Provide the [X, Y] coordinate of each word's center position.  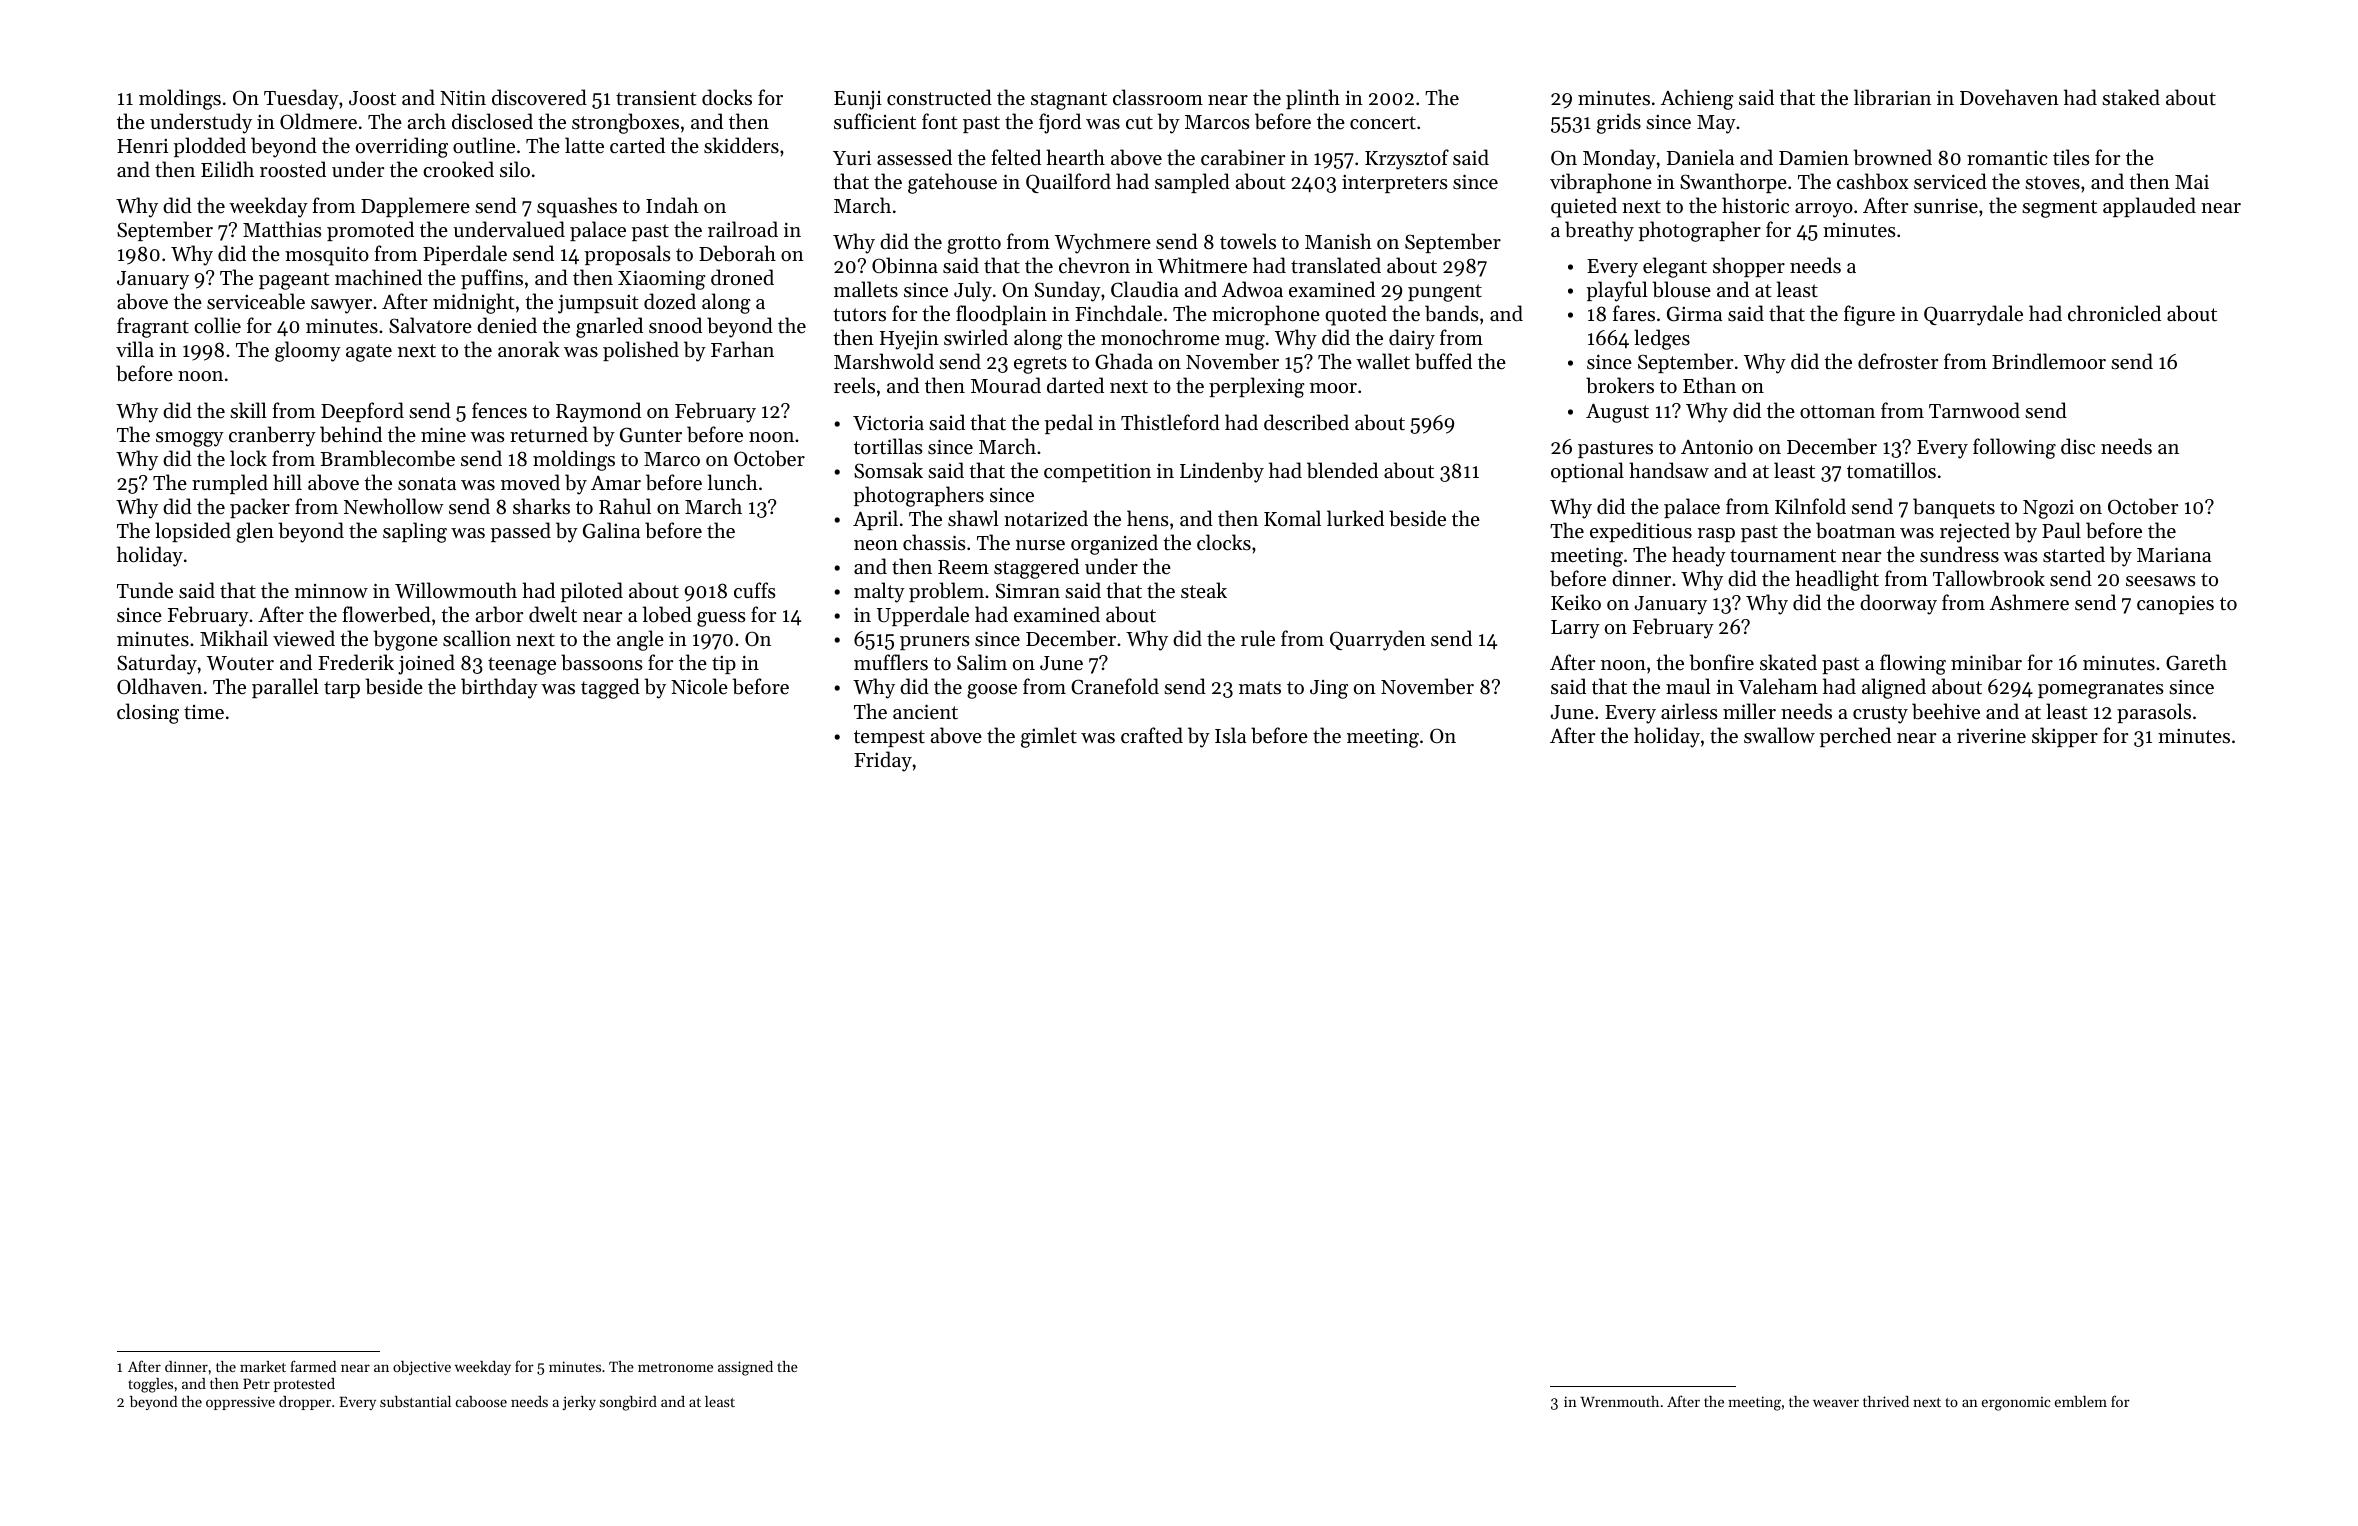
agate [369, 353]
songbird [628, 1403]
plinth [1313, 99]
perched [1855, 737]
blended [1342, 470]
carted [637, 145]
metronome [675, 1367]
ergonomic [2016, 1404]
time [204, 712]
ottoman [1837, 411]
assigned [745, 1368]
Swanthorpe [1733, 183]
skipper [2065, 737]
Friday [883, 761]
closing [148, 713]
